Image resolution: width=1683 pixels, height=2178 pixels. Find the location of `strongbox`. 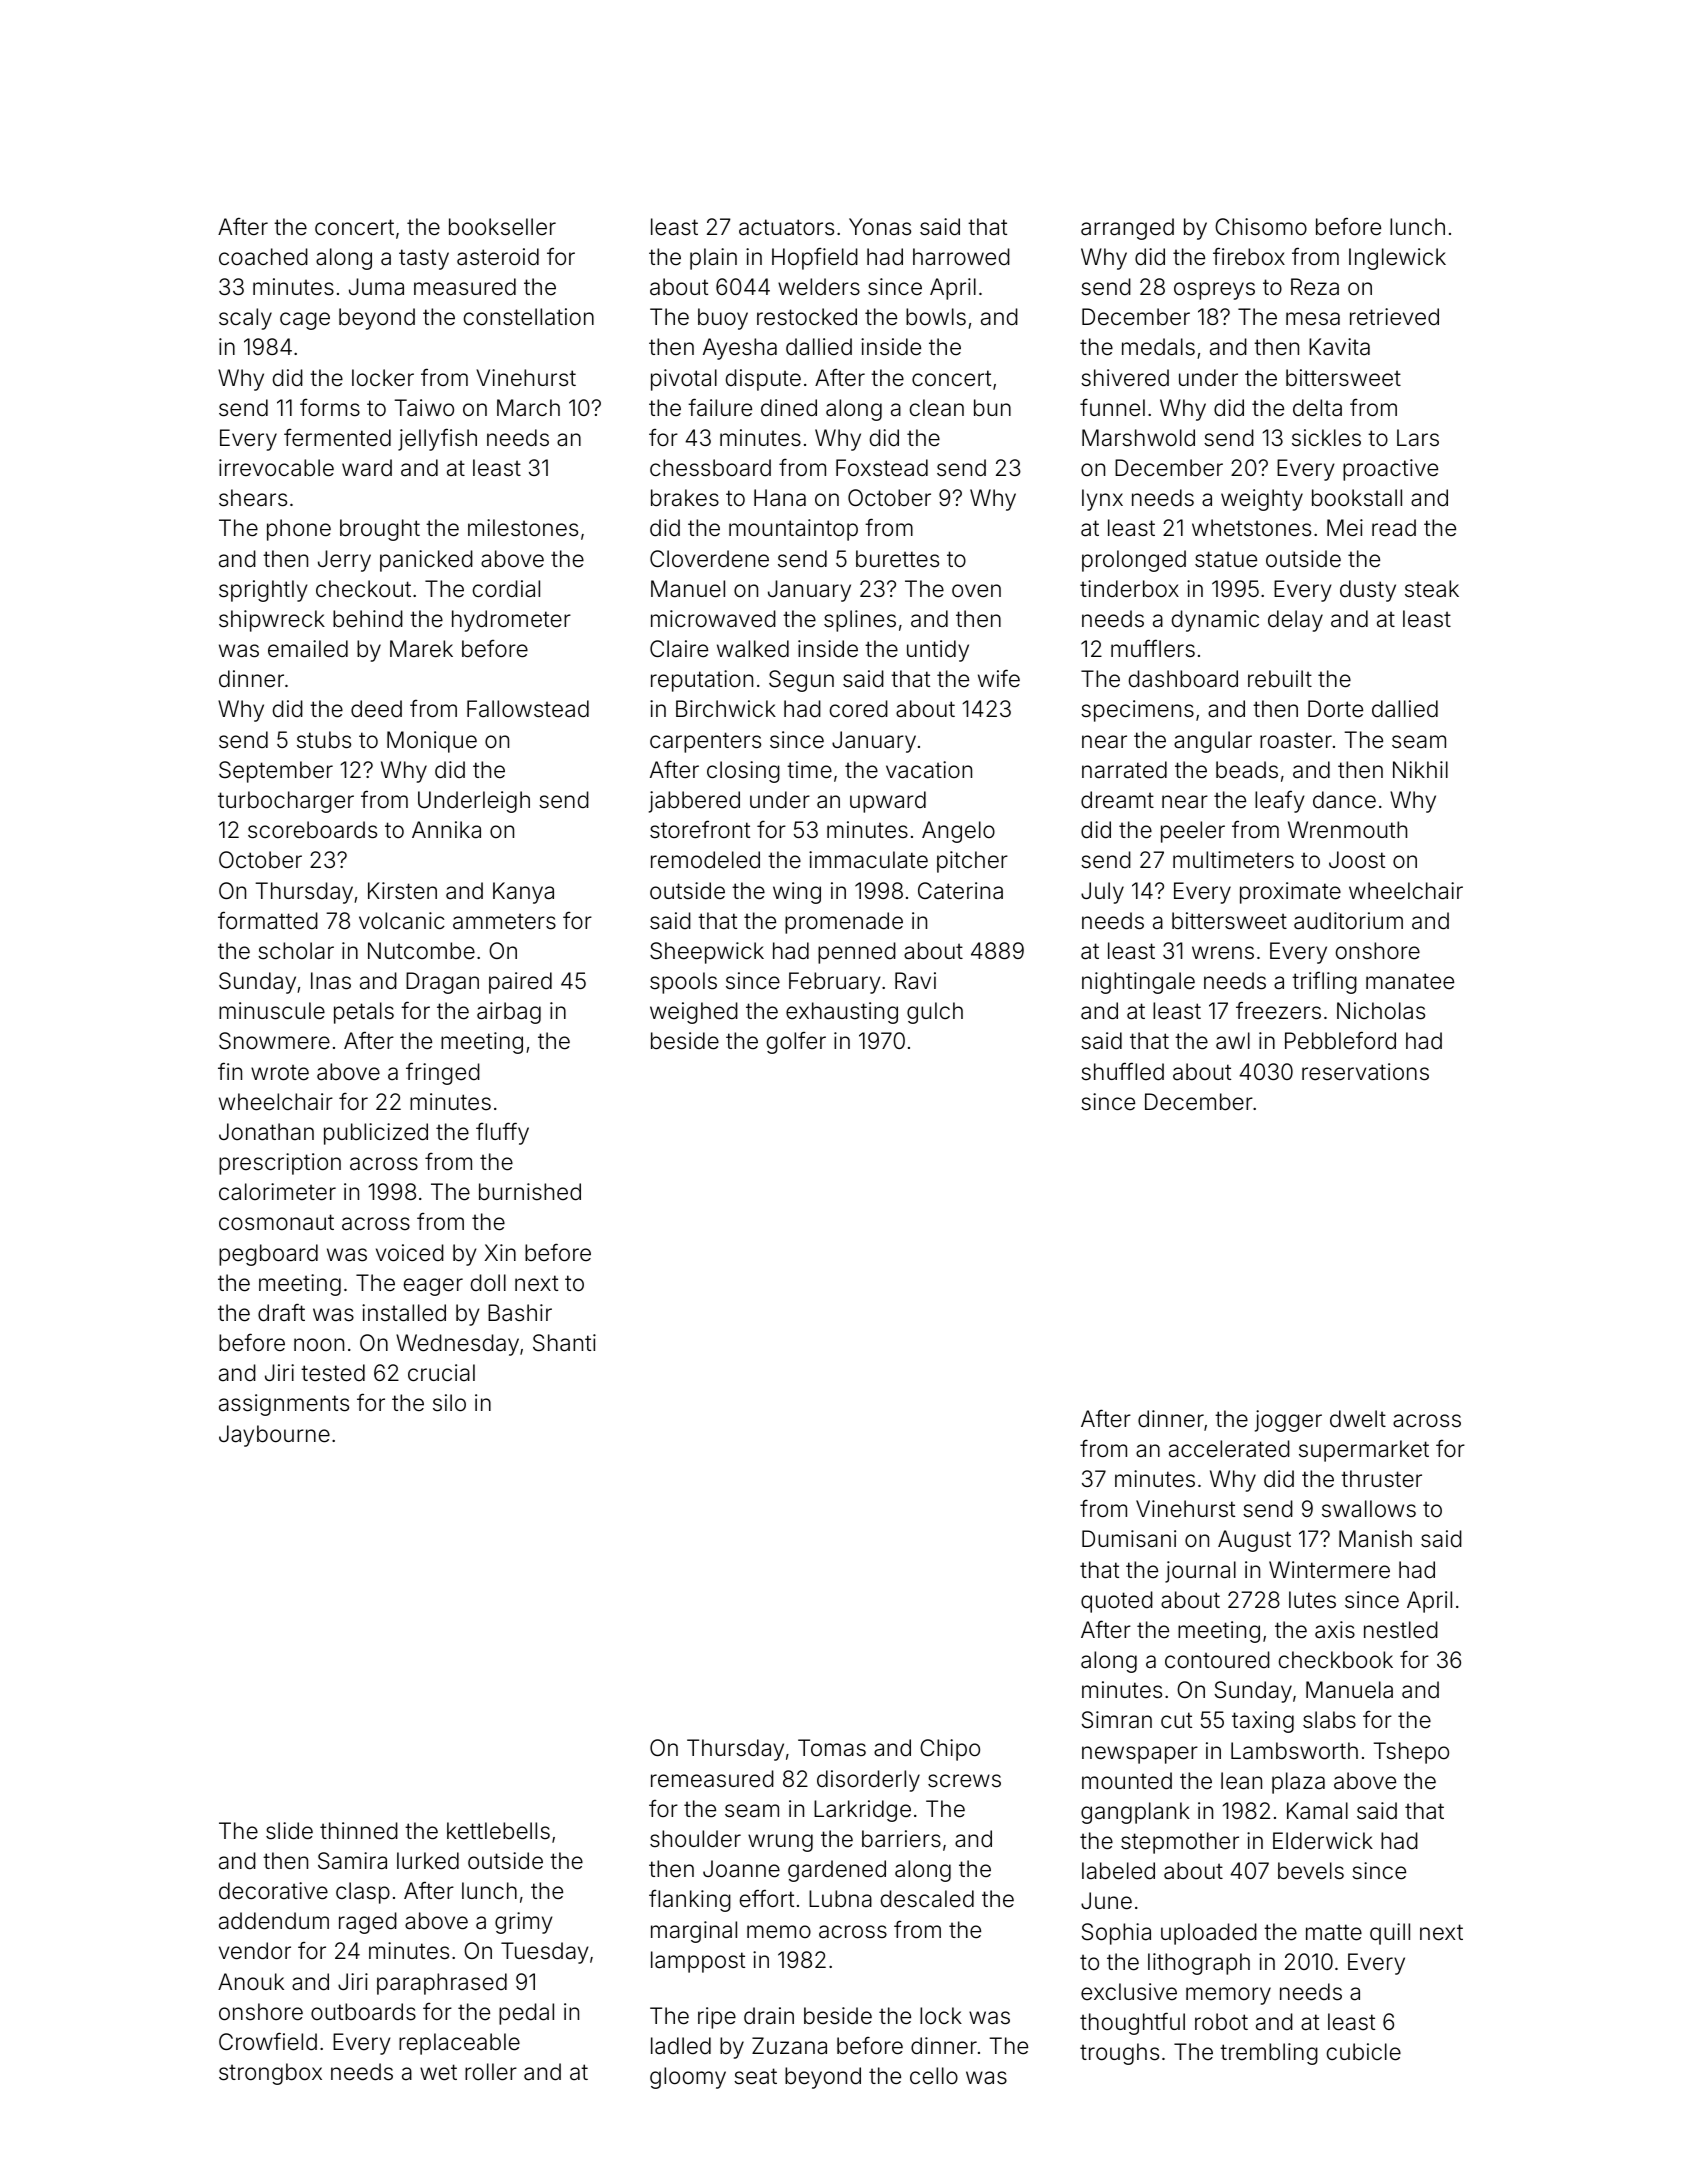

strongbox is located at coordinates (270, 2074).
